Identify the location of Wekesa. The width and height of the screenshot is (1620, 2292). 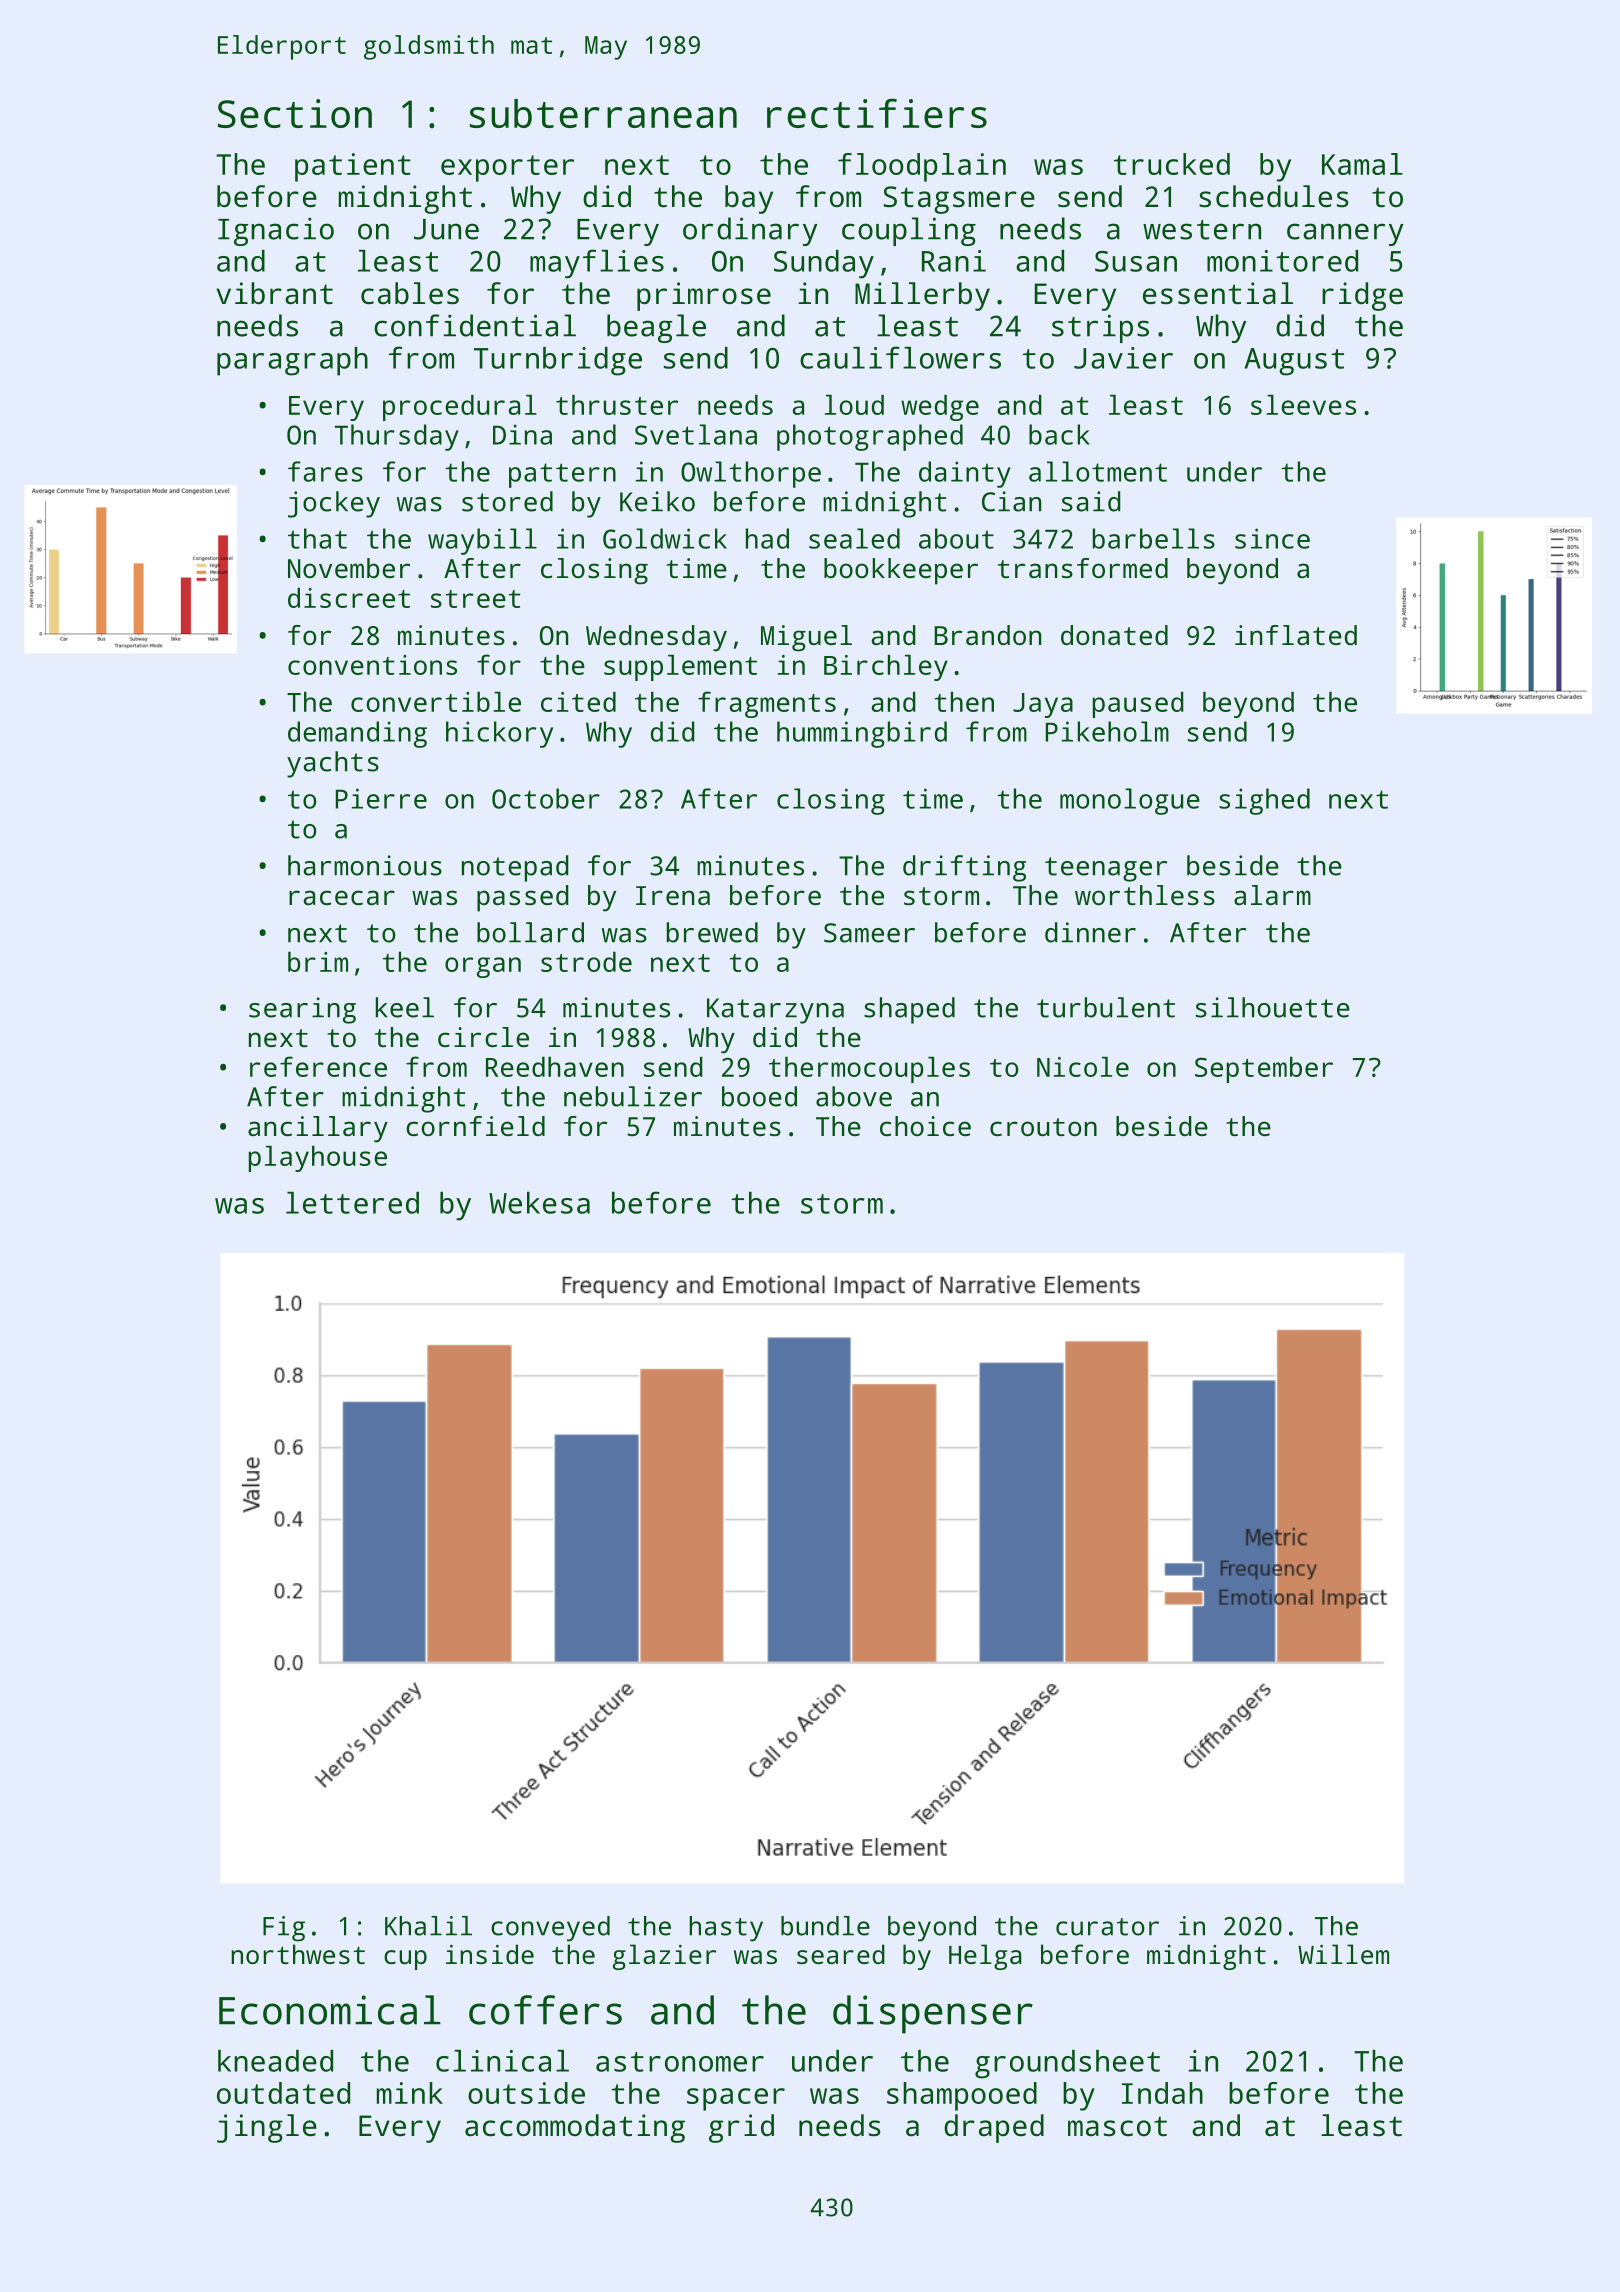
(539, 1203).
